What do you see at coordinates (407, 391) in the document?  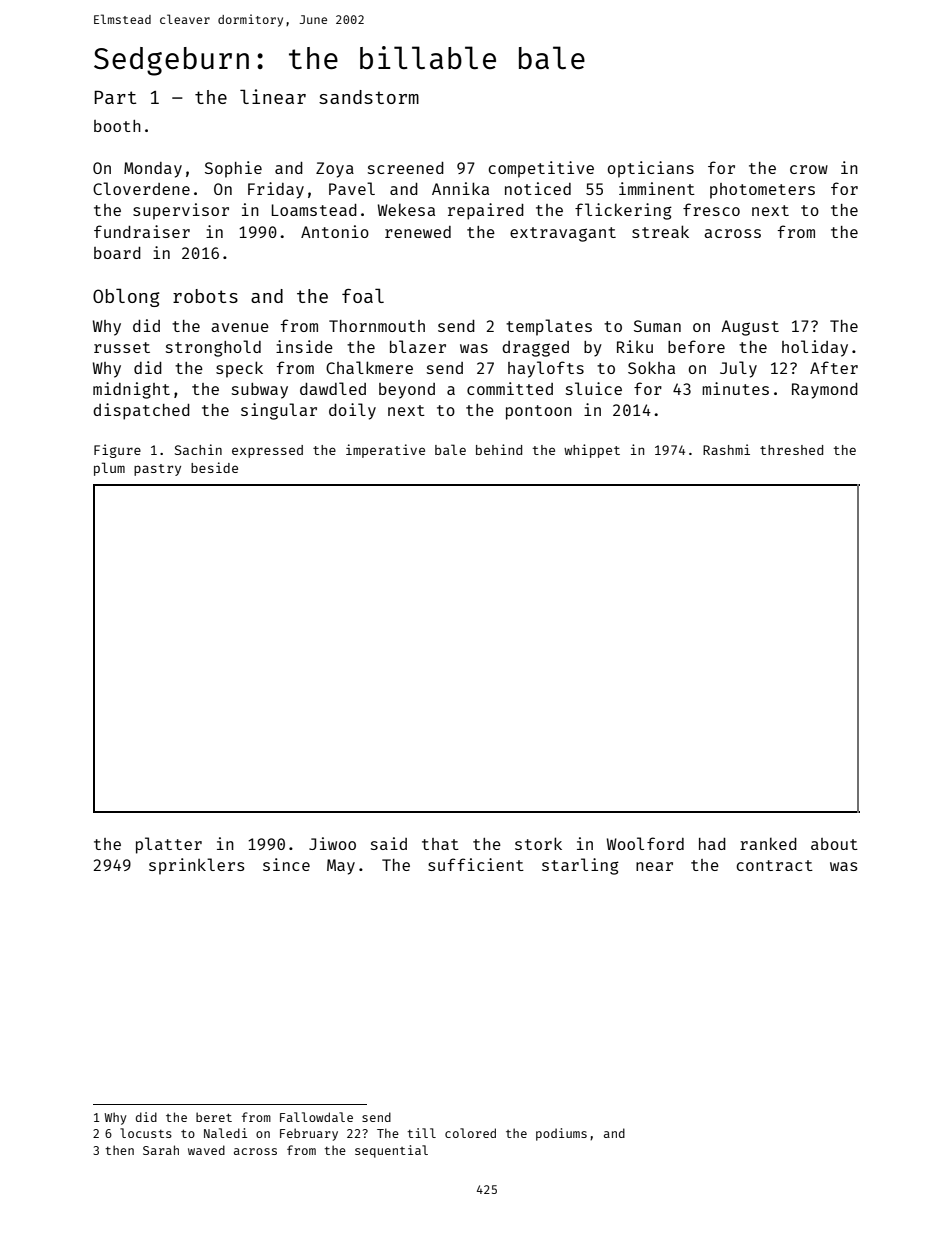 I see `beyond` at bounding box center [407, 391].
